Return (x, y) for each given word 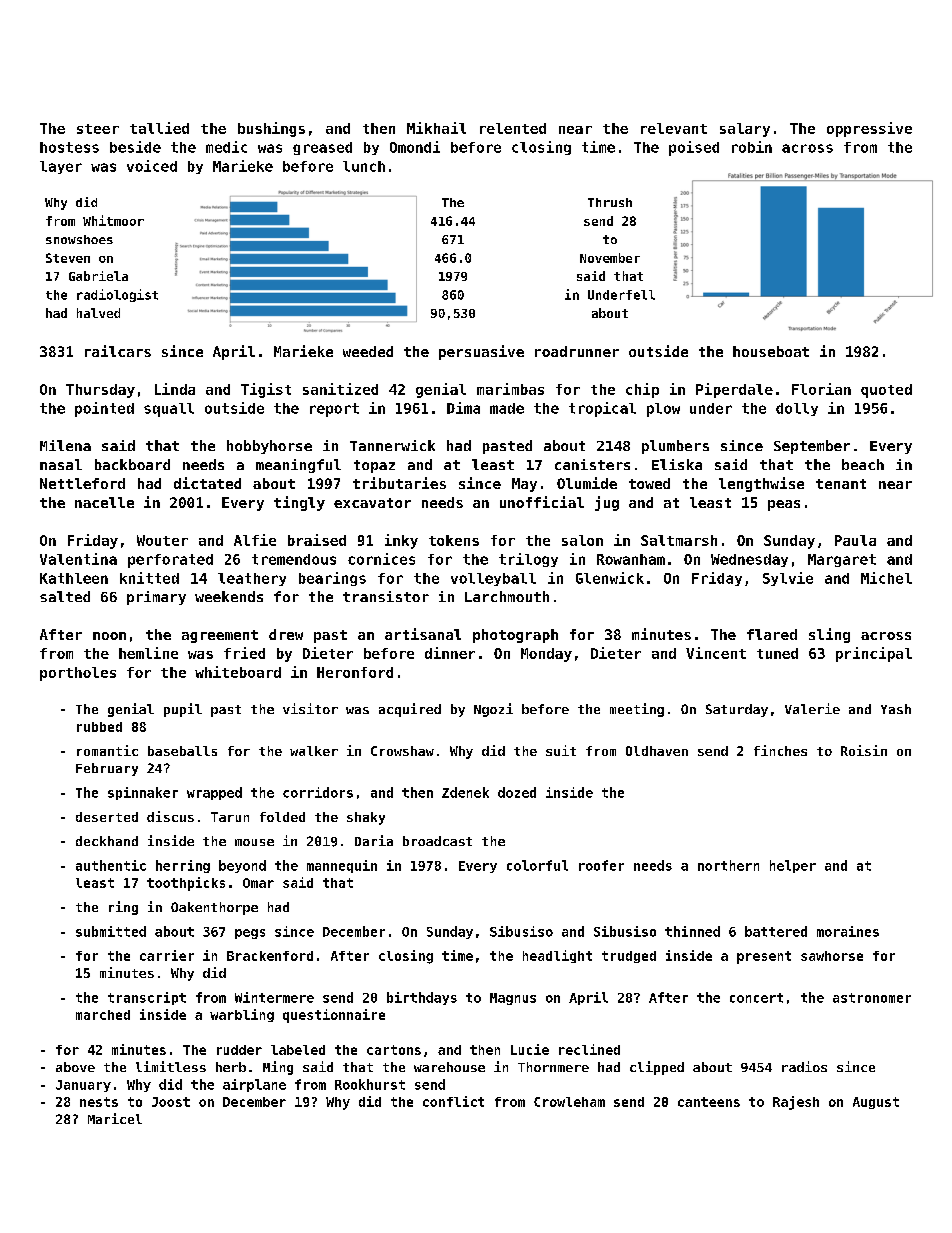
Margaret (842, 560)
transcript (147, 998)
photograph (515, 636)
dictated (207, 483)
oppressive (869, 129)
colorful (537, 865)
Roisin (864, 750)
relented (513, 128)
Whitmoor (113, 220)
